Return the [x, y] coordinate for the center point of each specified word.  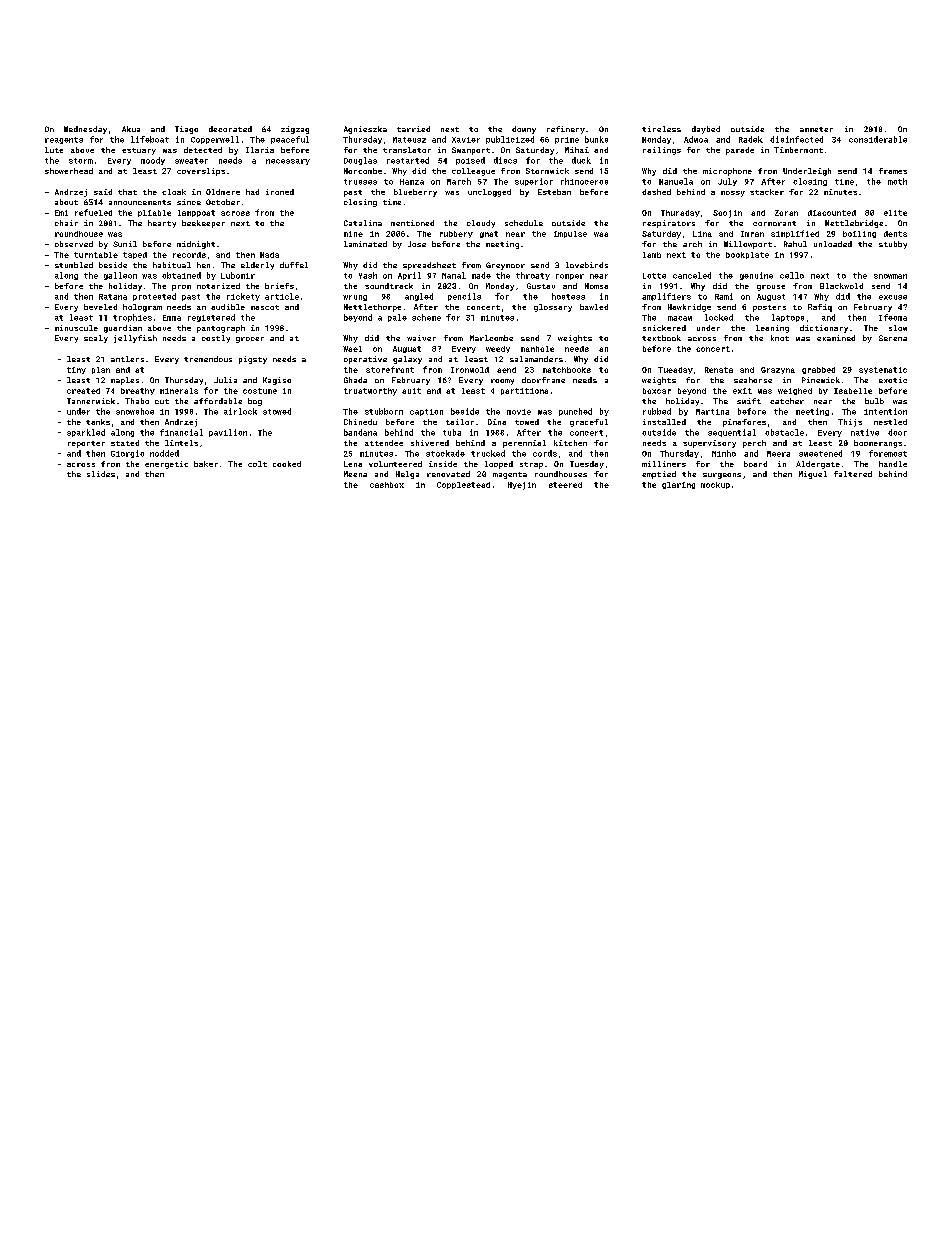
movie [519, 412]
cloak [174, 192]
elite [895, 213]
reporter [86, 444]
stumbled [74, 265]
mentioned [412, 223]
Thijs [850, 423]
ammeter [816, 129]
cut [162, 401]
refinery [566, 130]
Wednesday [85, 130]
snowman [890, 276]
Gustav [541, 286]
